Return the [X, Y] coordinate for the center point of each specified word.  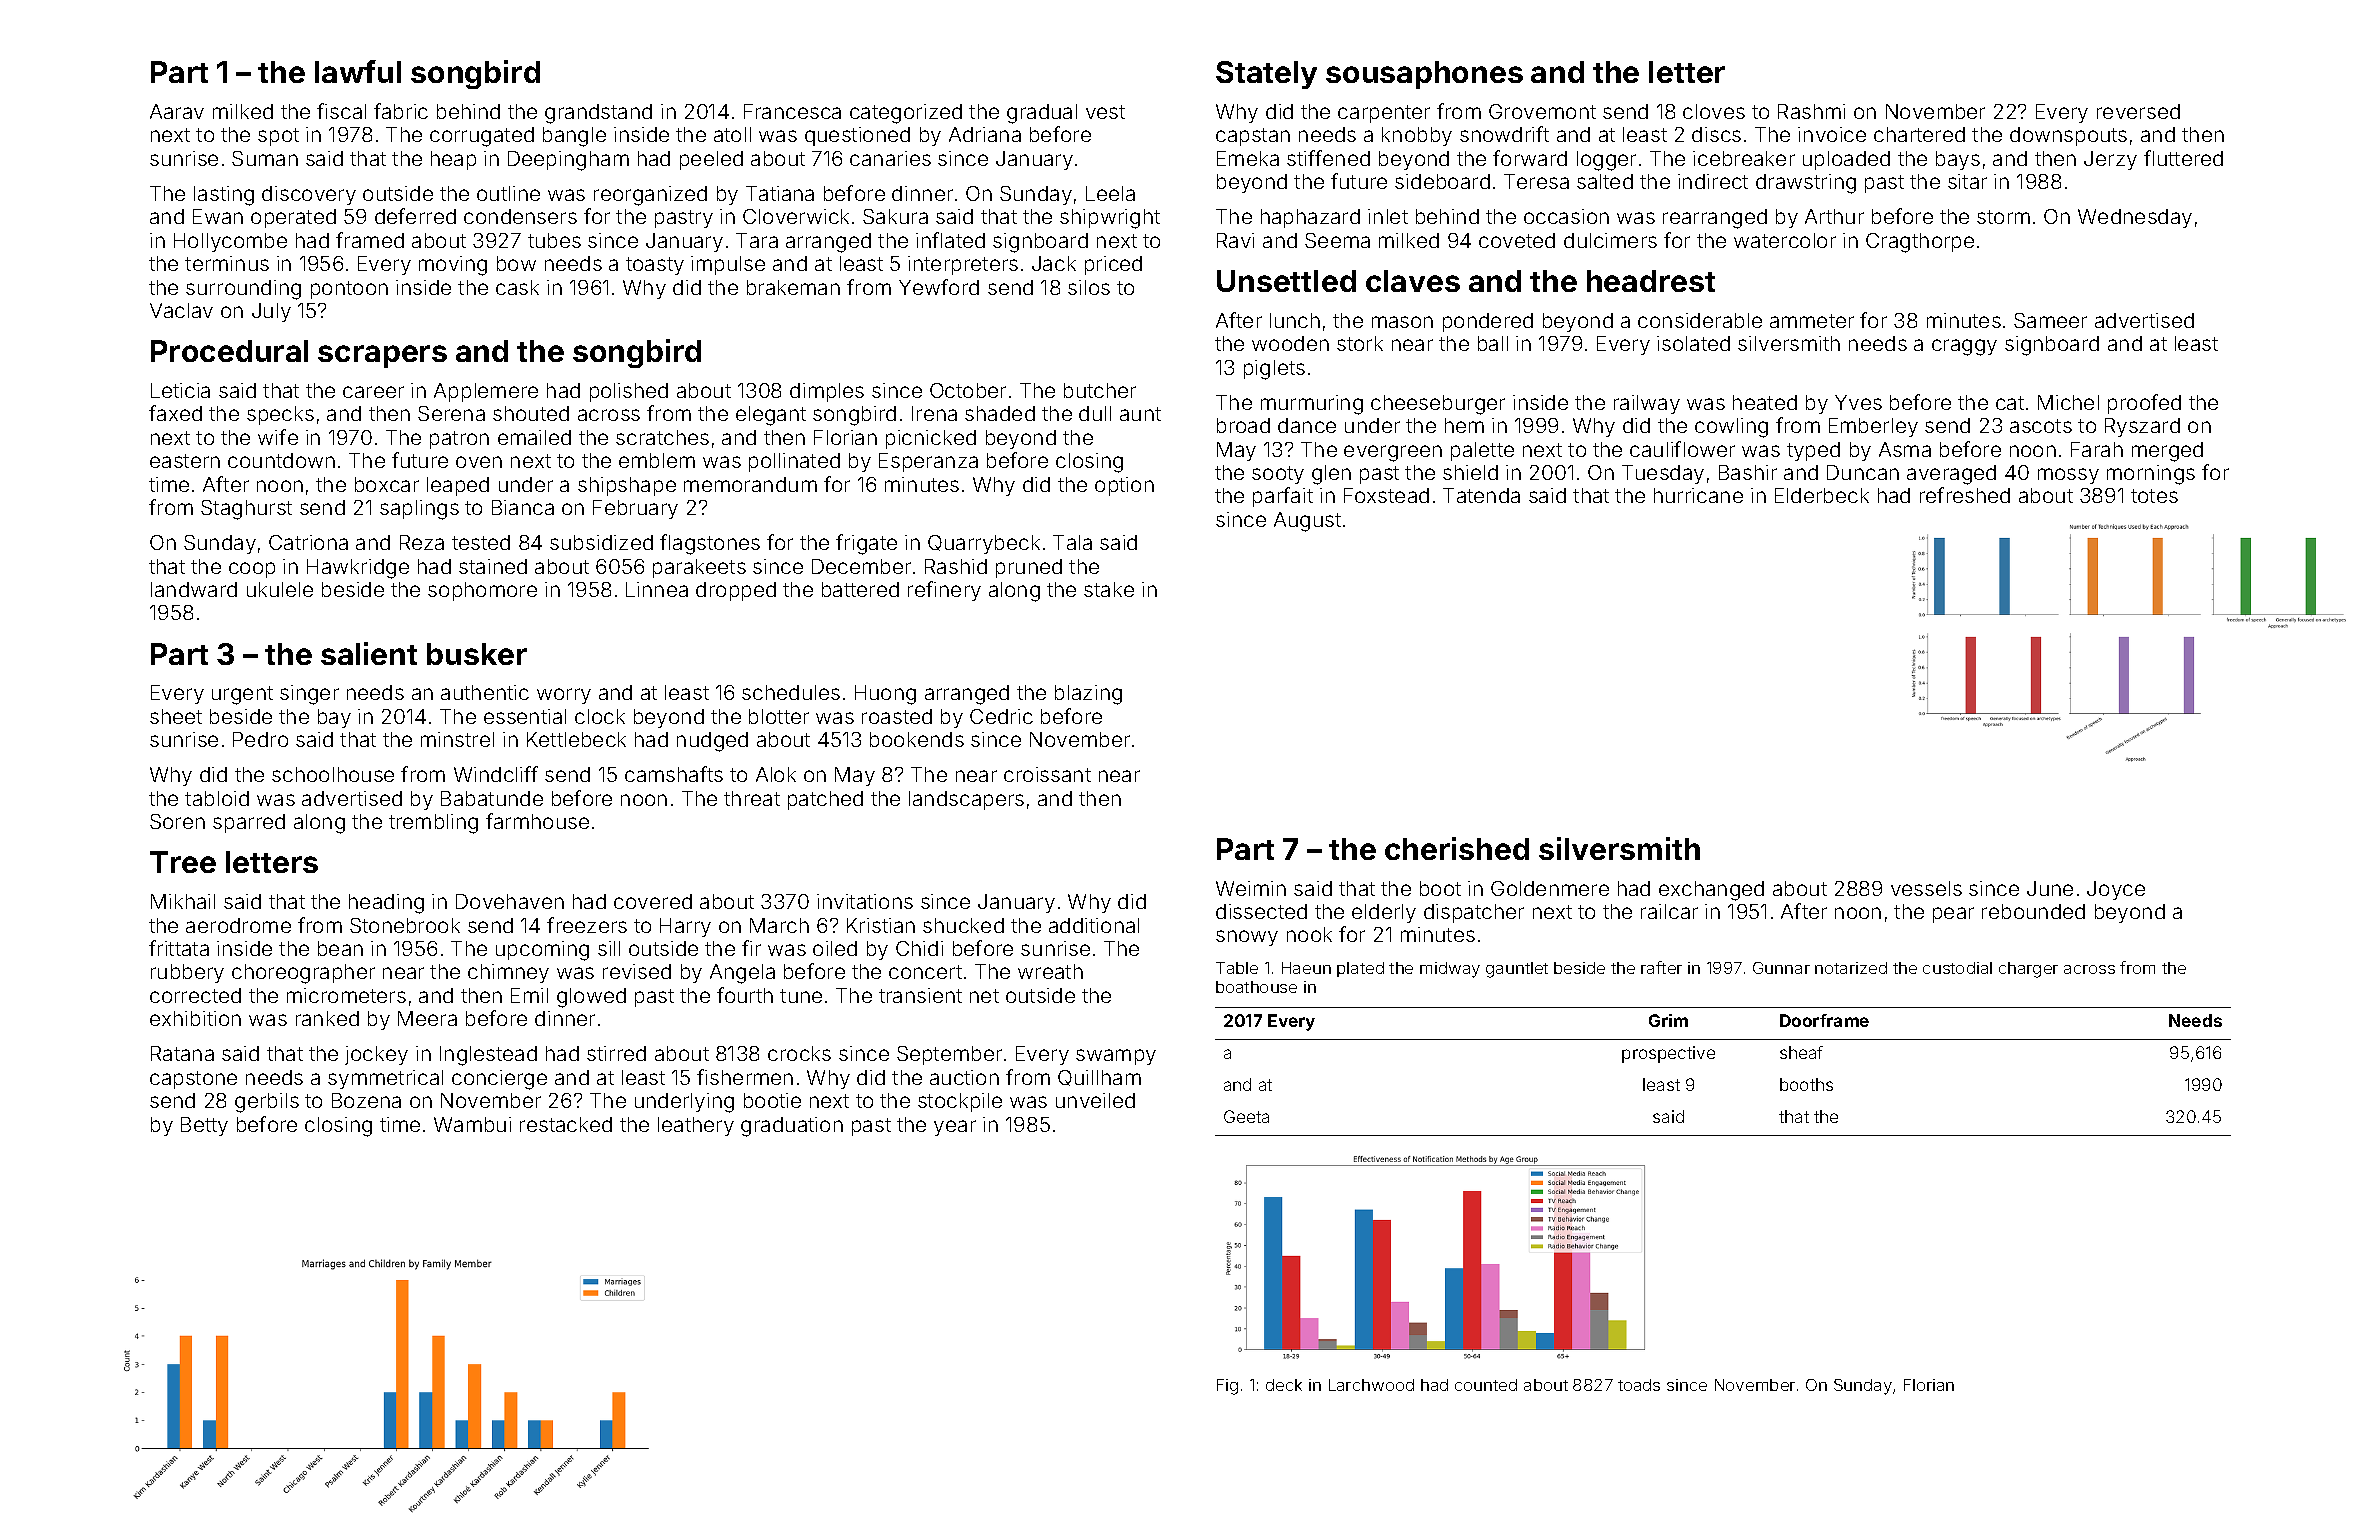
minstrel [457, 739]
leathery [696, 1126]
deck [1284, 1385]
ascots [2041, 426]
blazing [1088, 695]
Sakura [895, 216]
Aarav [177, 111]
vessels [1926, 888]
